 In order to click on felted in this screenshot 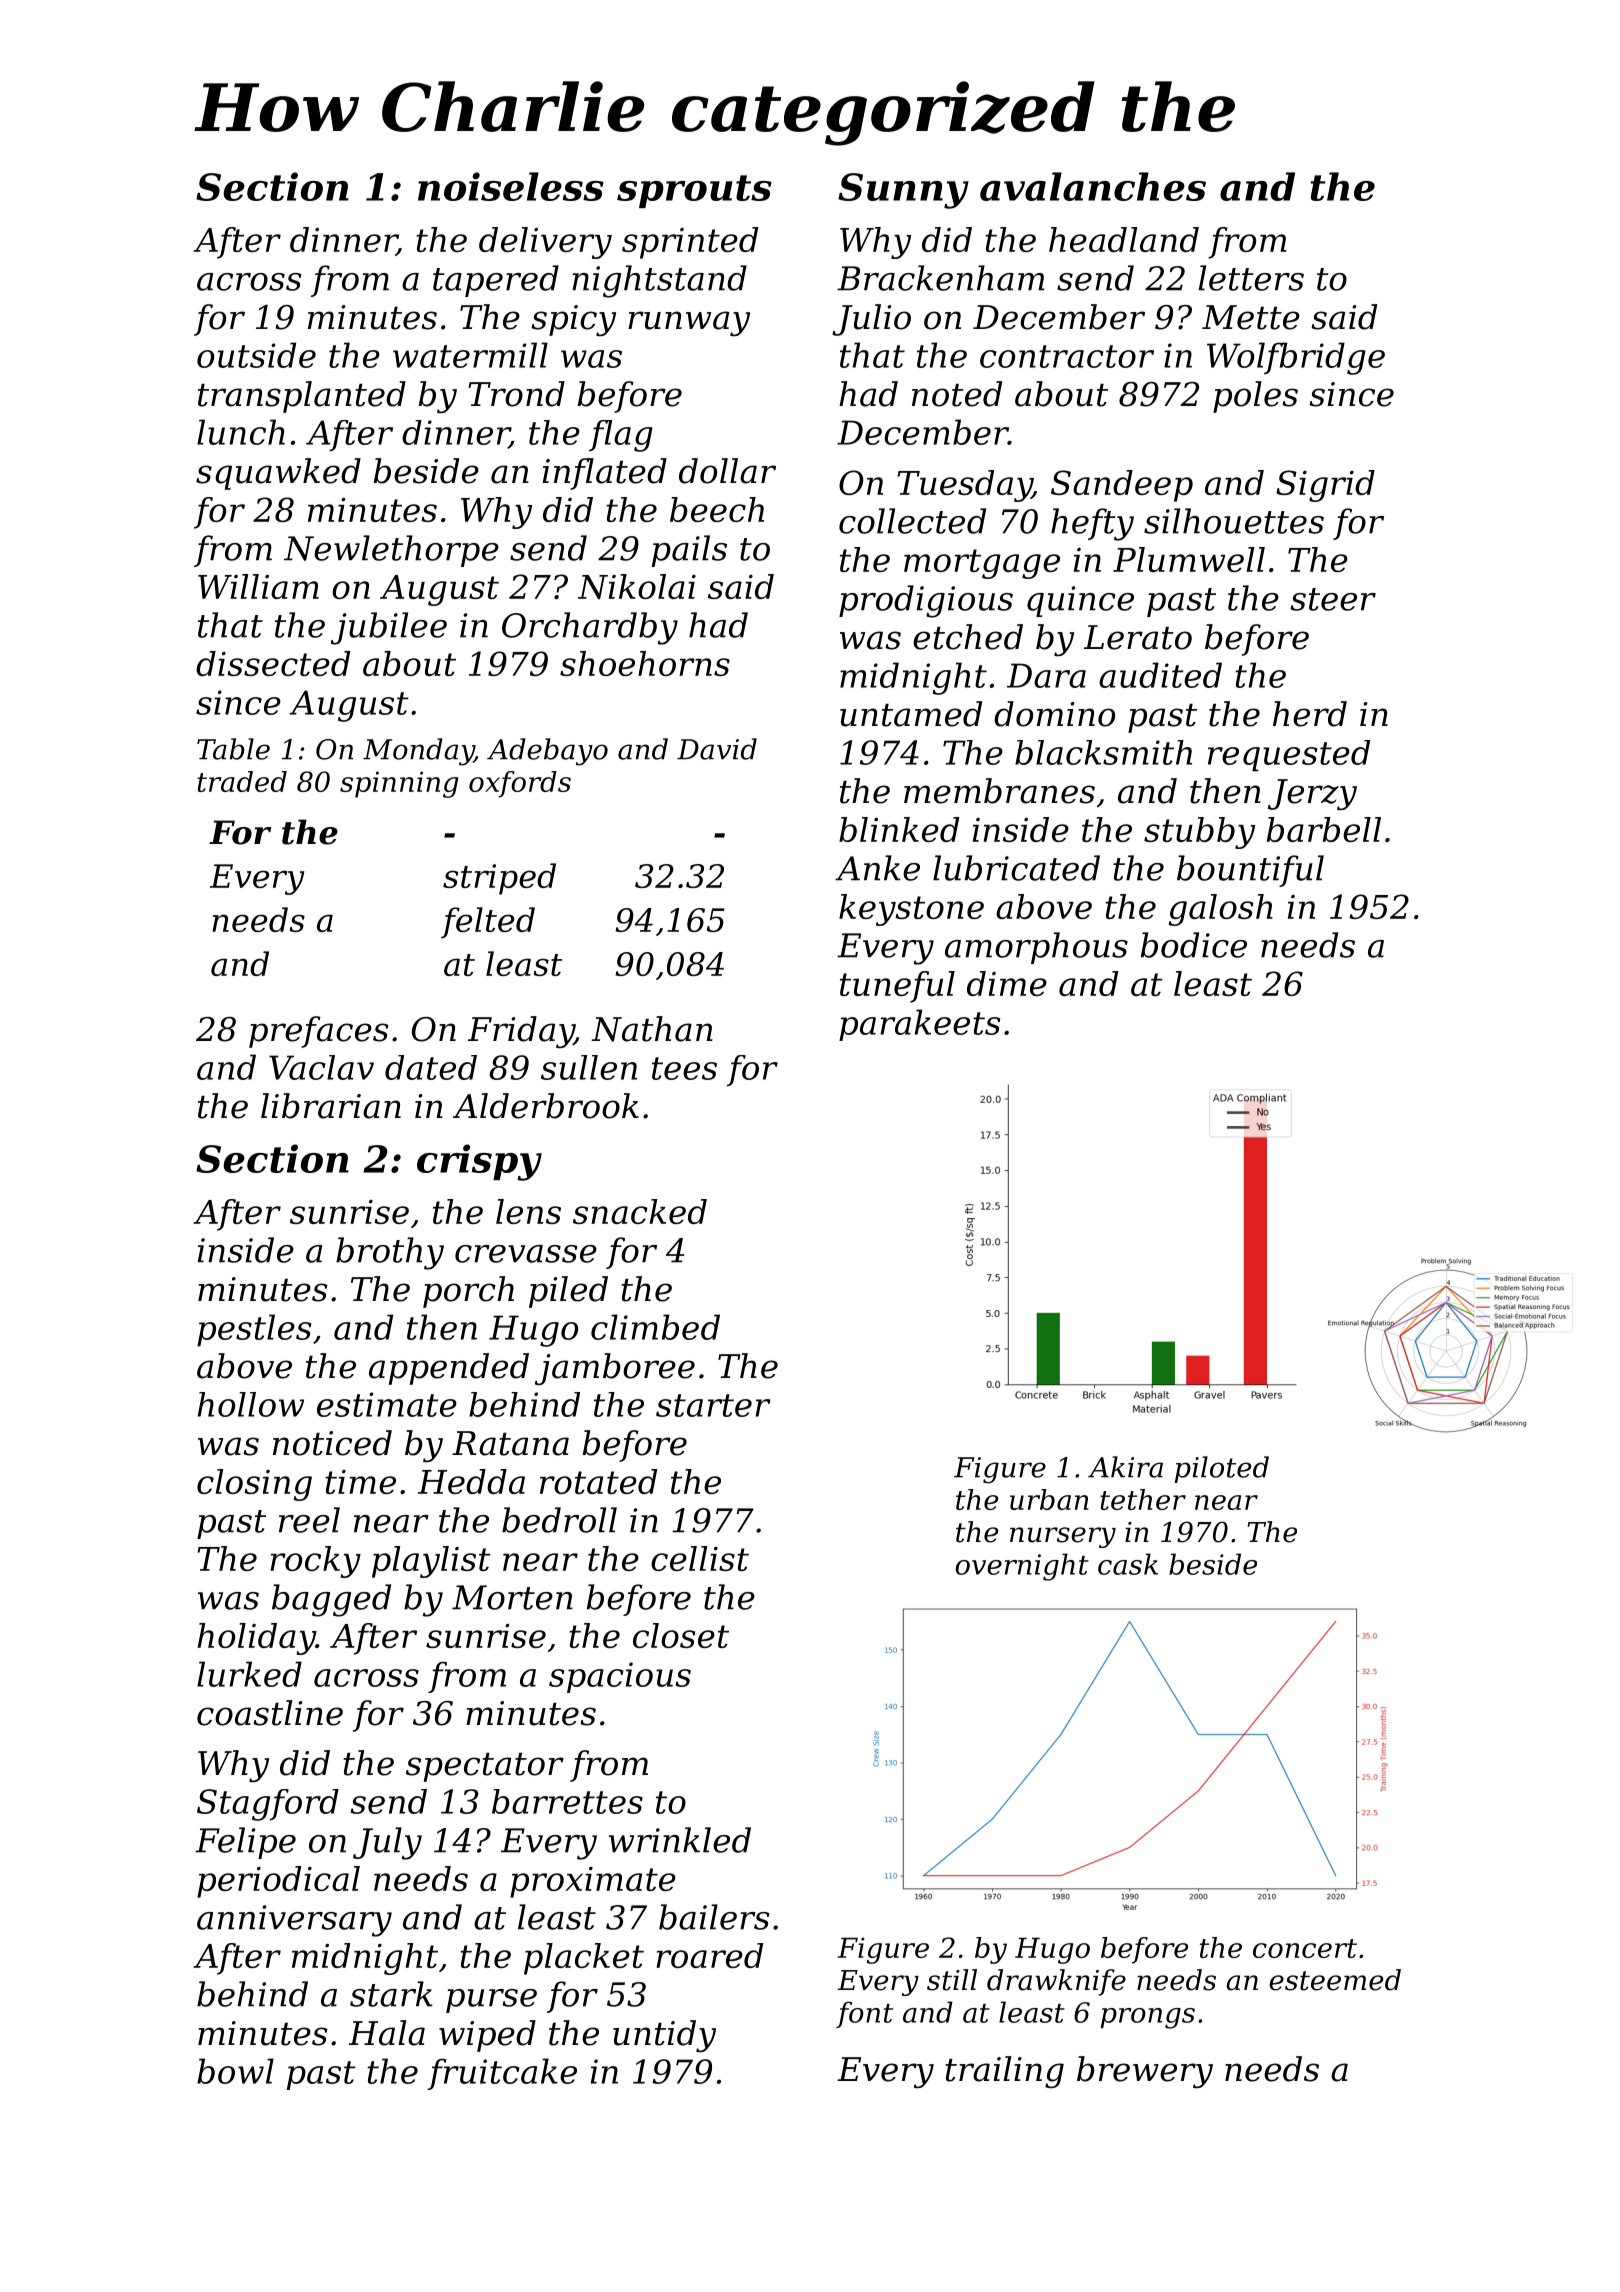, I will do `click(488, 923)`.
